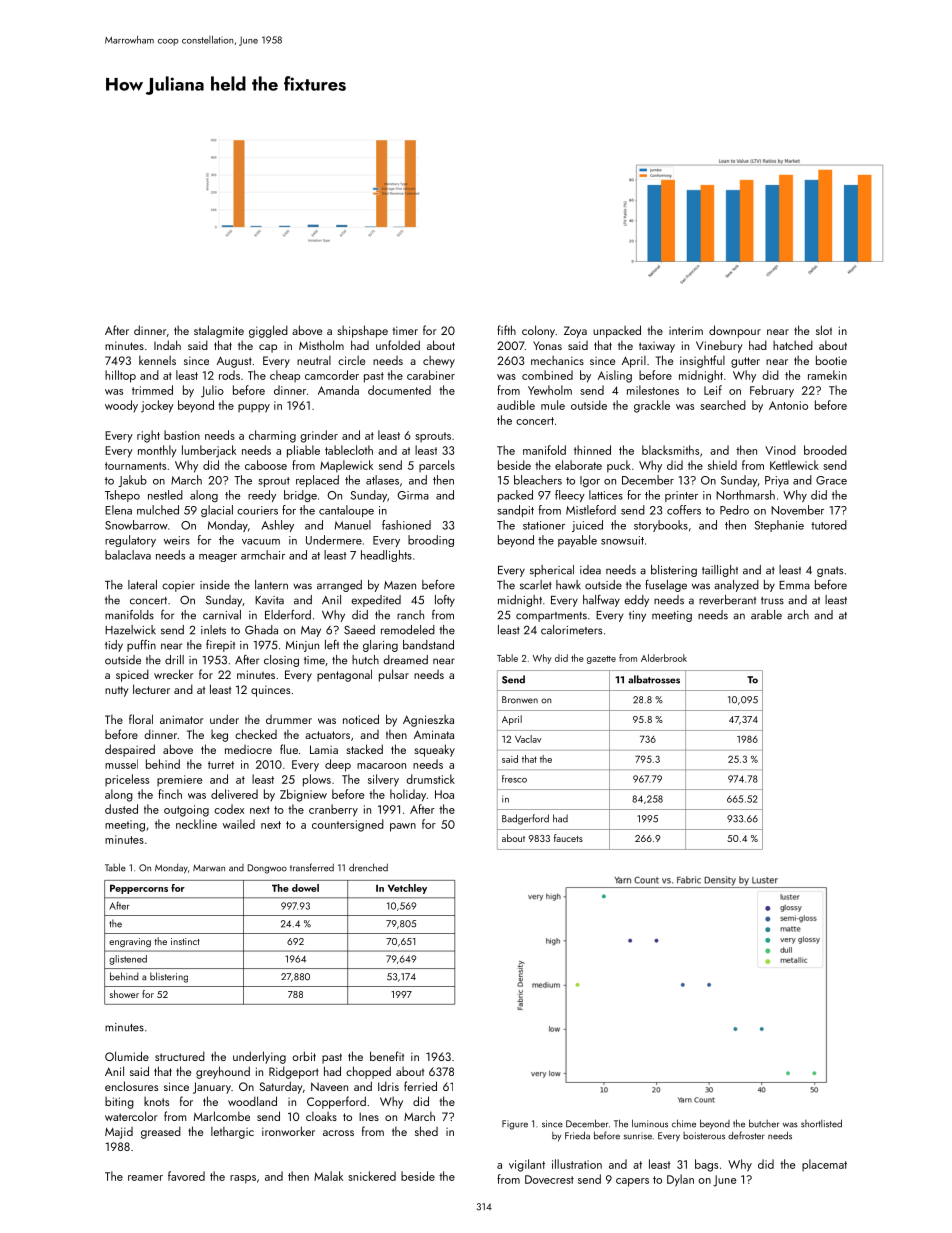 The width and height of the image is (952, 1233). What do you see at coordinates (439, 361) in the image?
I see `chewy` at bounding box center [439, 361].
